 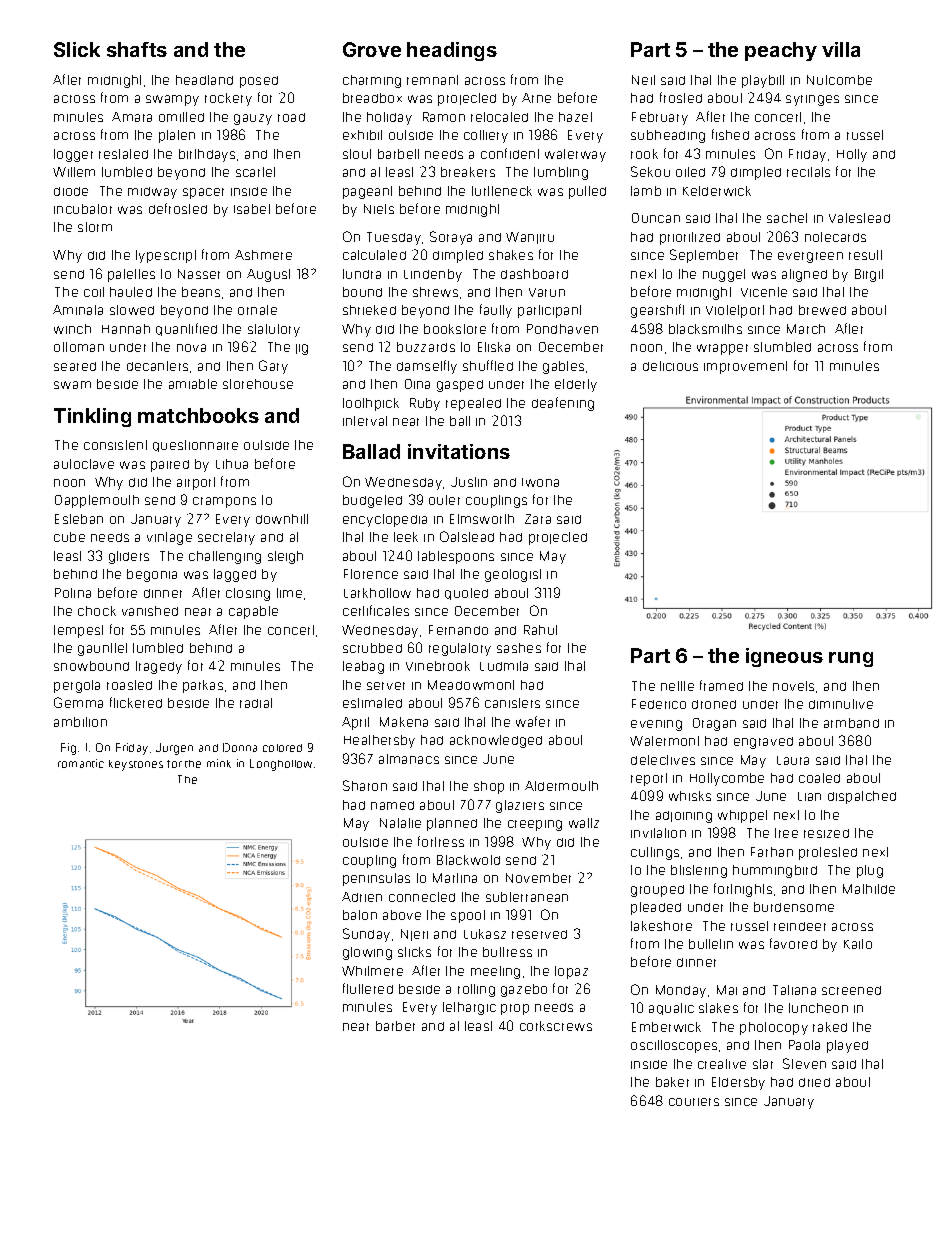 I want to click on Grove, so click(x=372, y=49).
